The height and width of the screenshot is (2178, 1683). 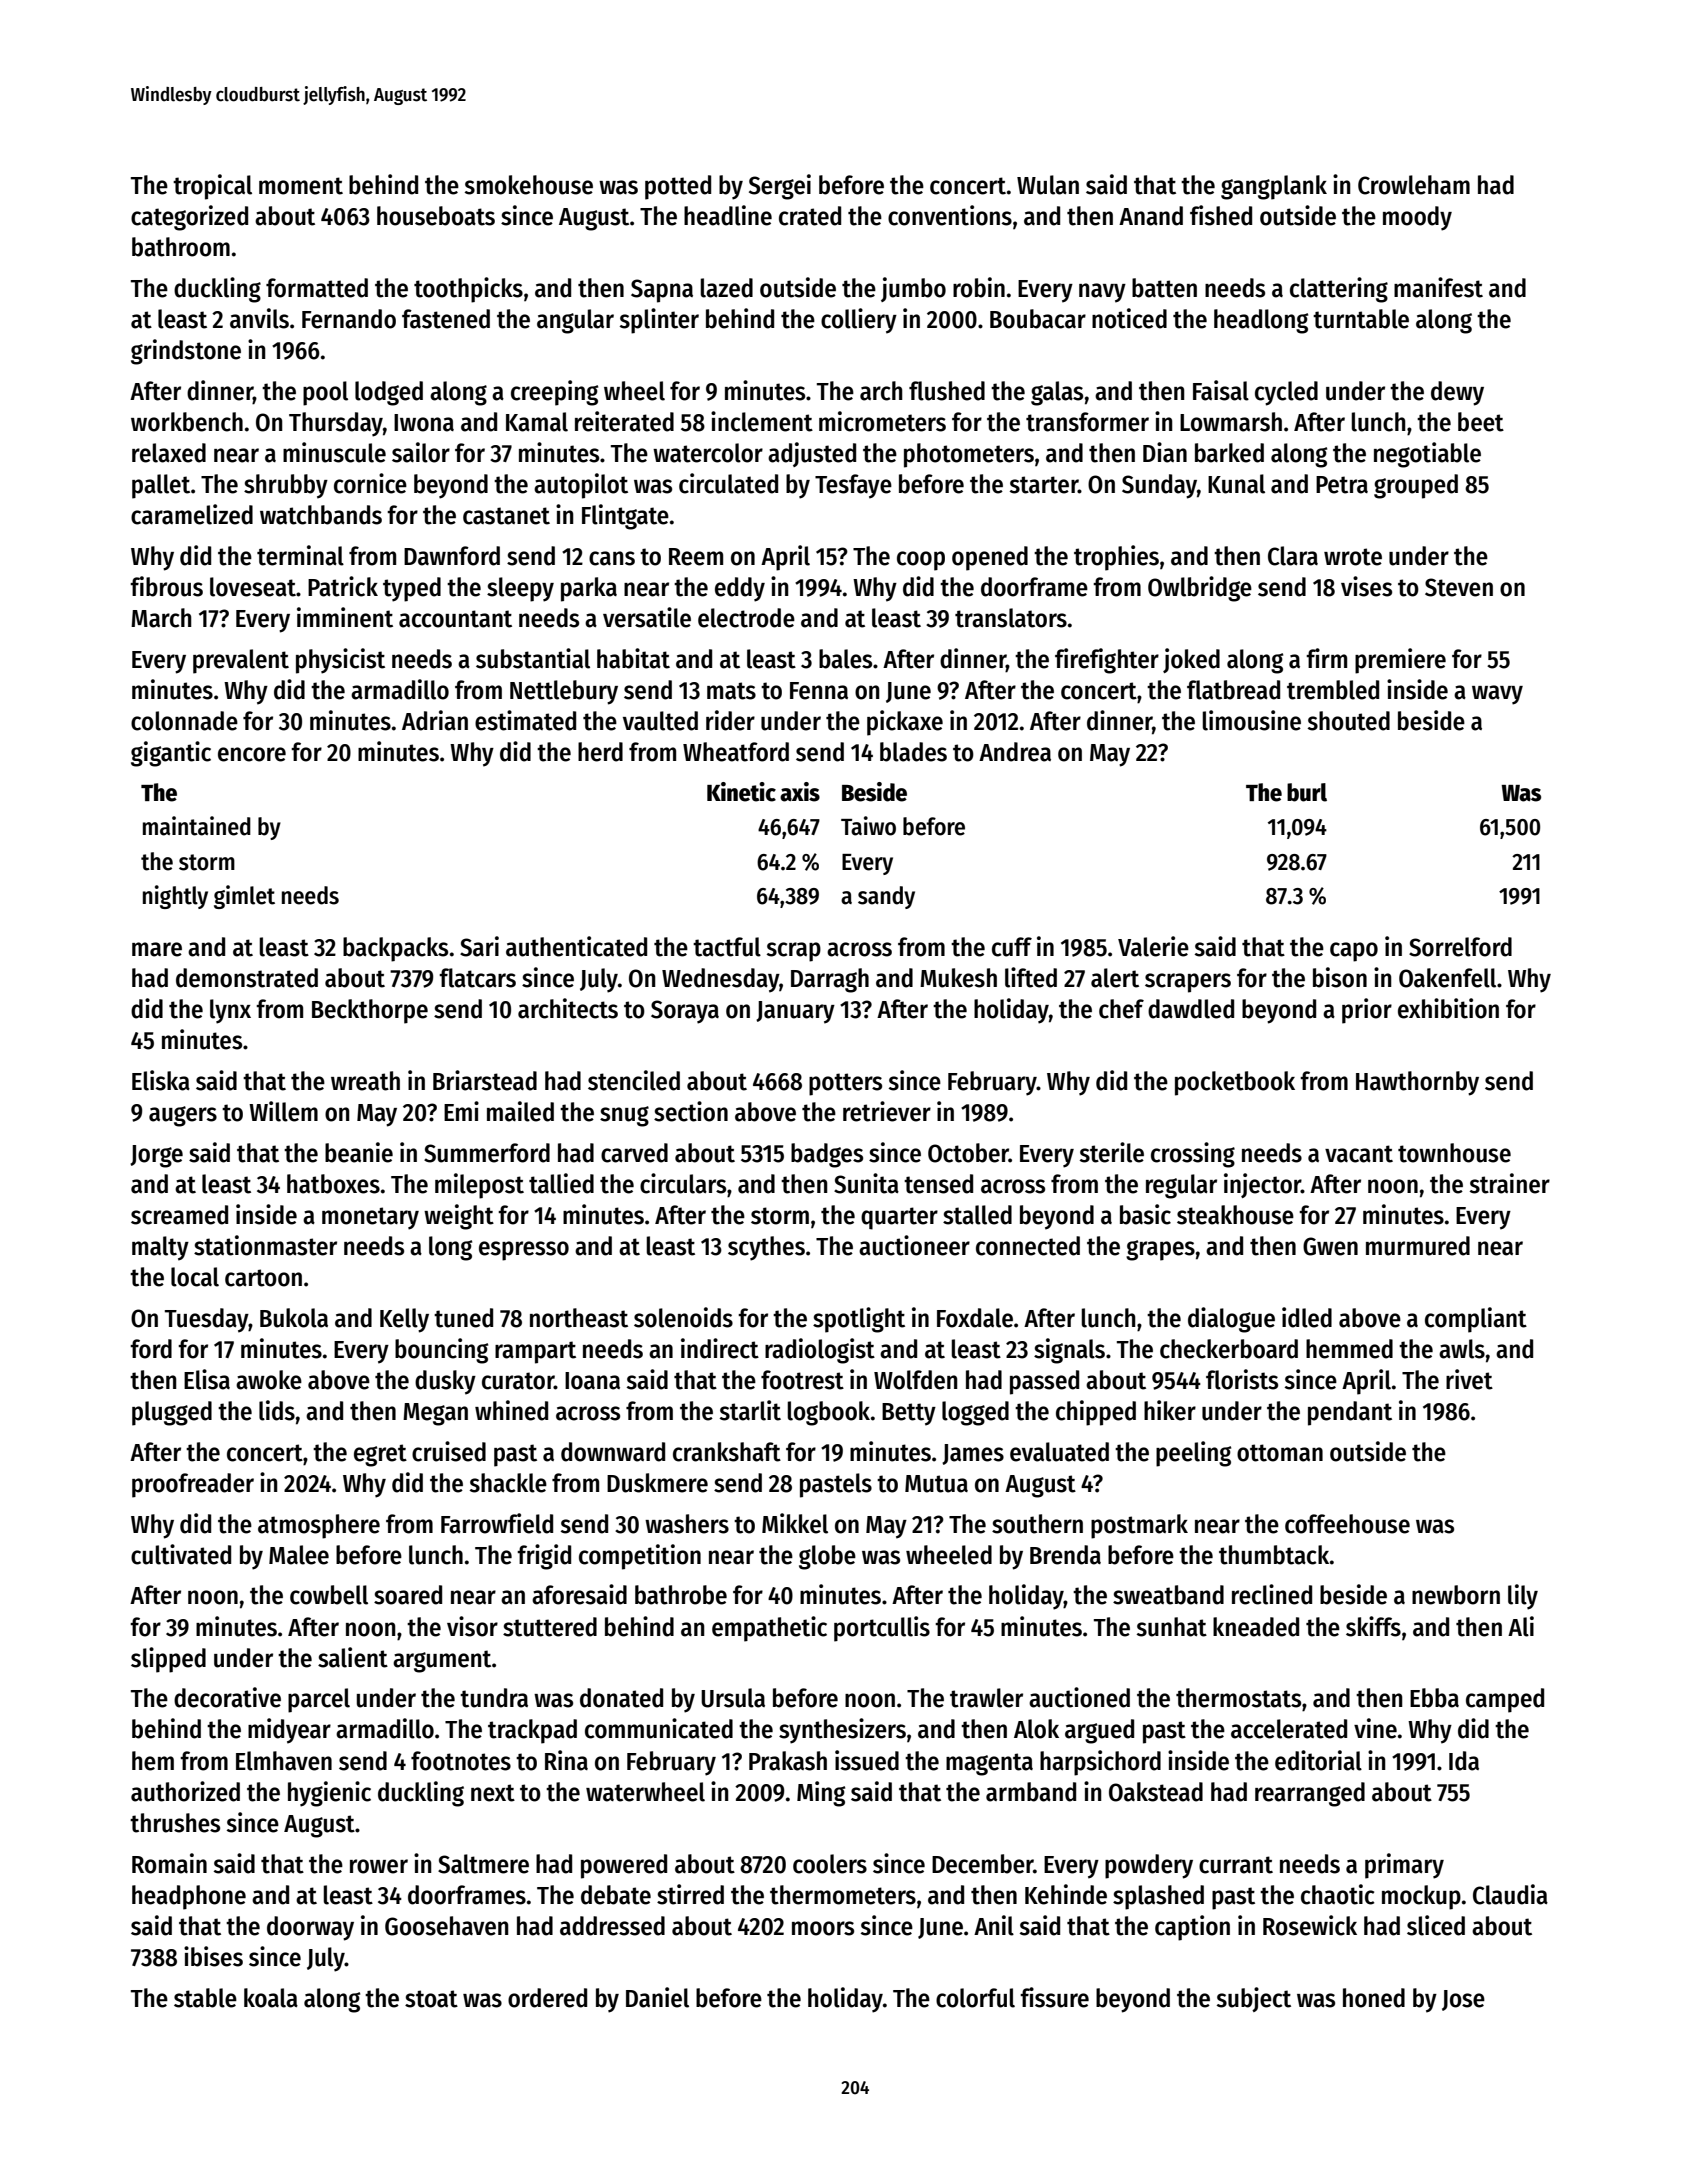 I want to click on murmured, so click(x=1418, y=1246).
